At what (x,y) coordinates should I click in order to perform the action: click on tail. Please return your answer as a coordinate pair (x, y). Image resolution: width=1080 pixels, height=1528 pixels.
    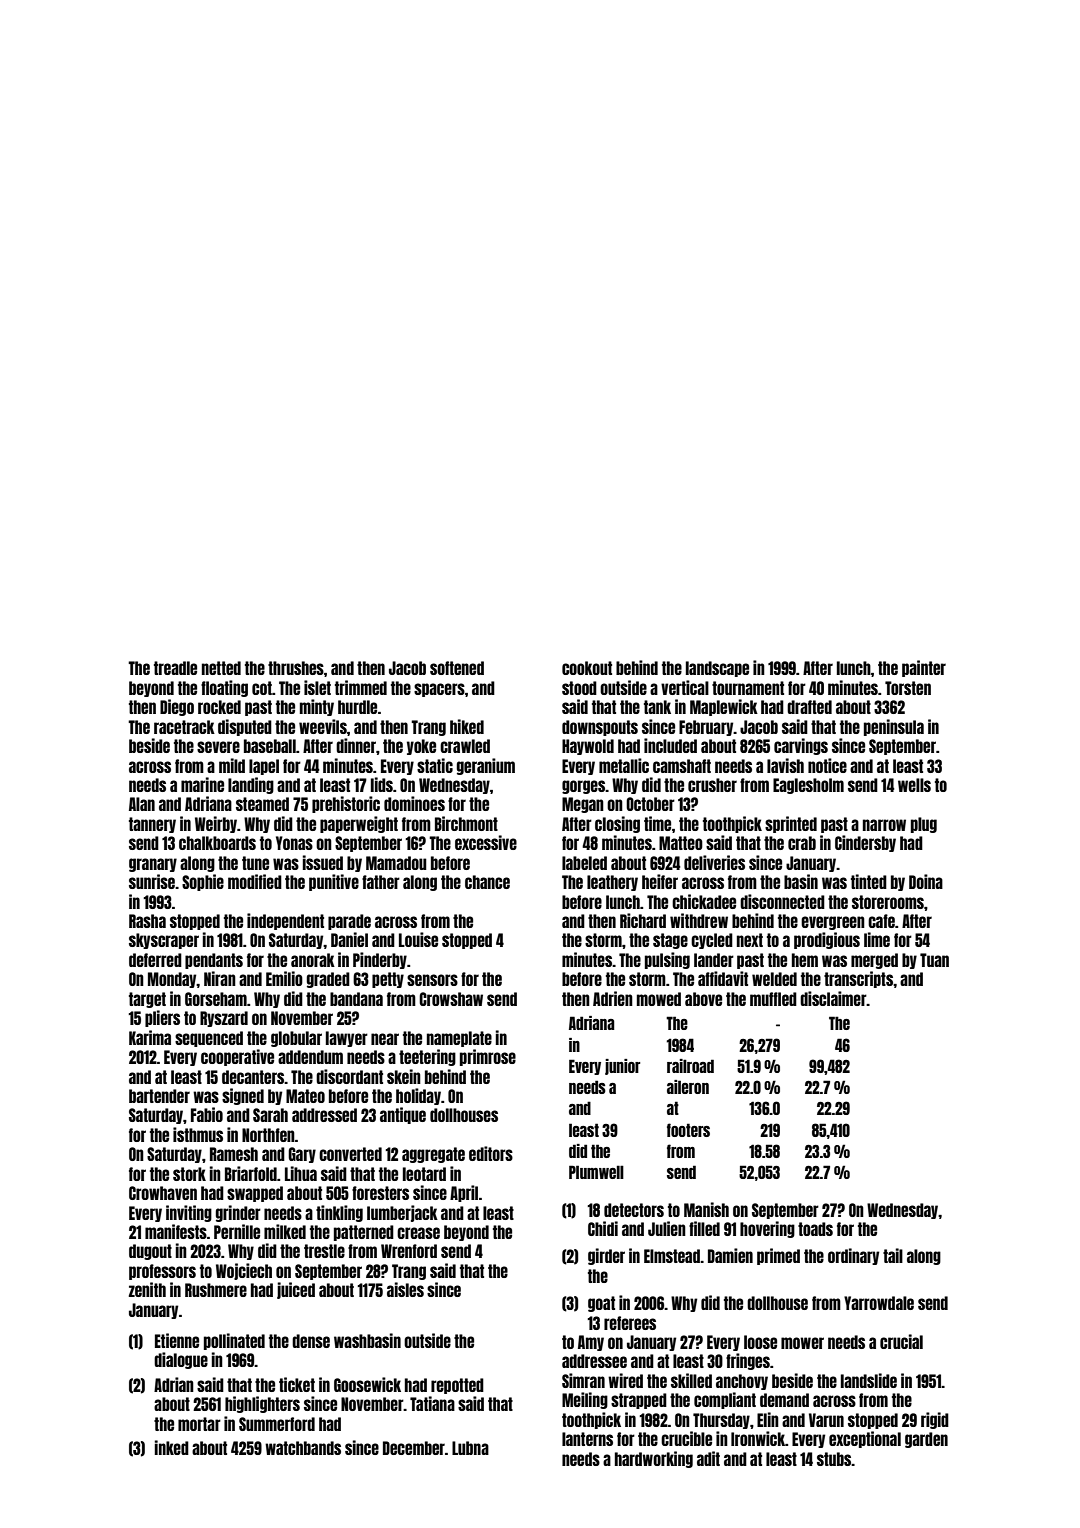
    Looking at the image, I should click on (893, 1255).
